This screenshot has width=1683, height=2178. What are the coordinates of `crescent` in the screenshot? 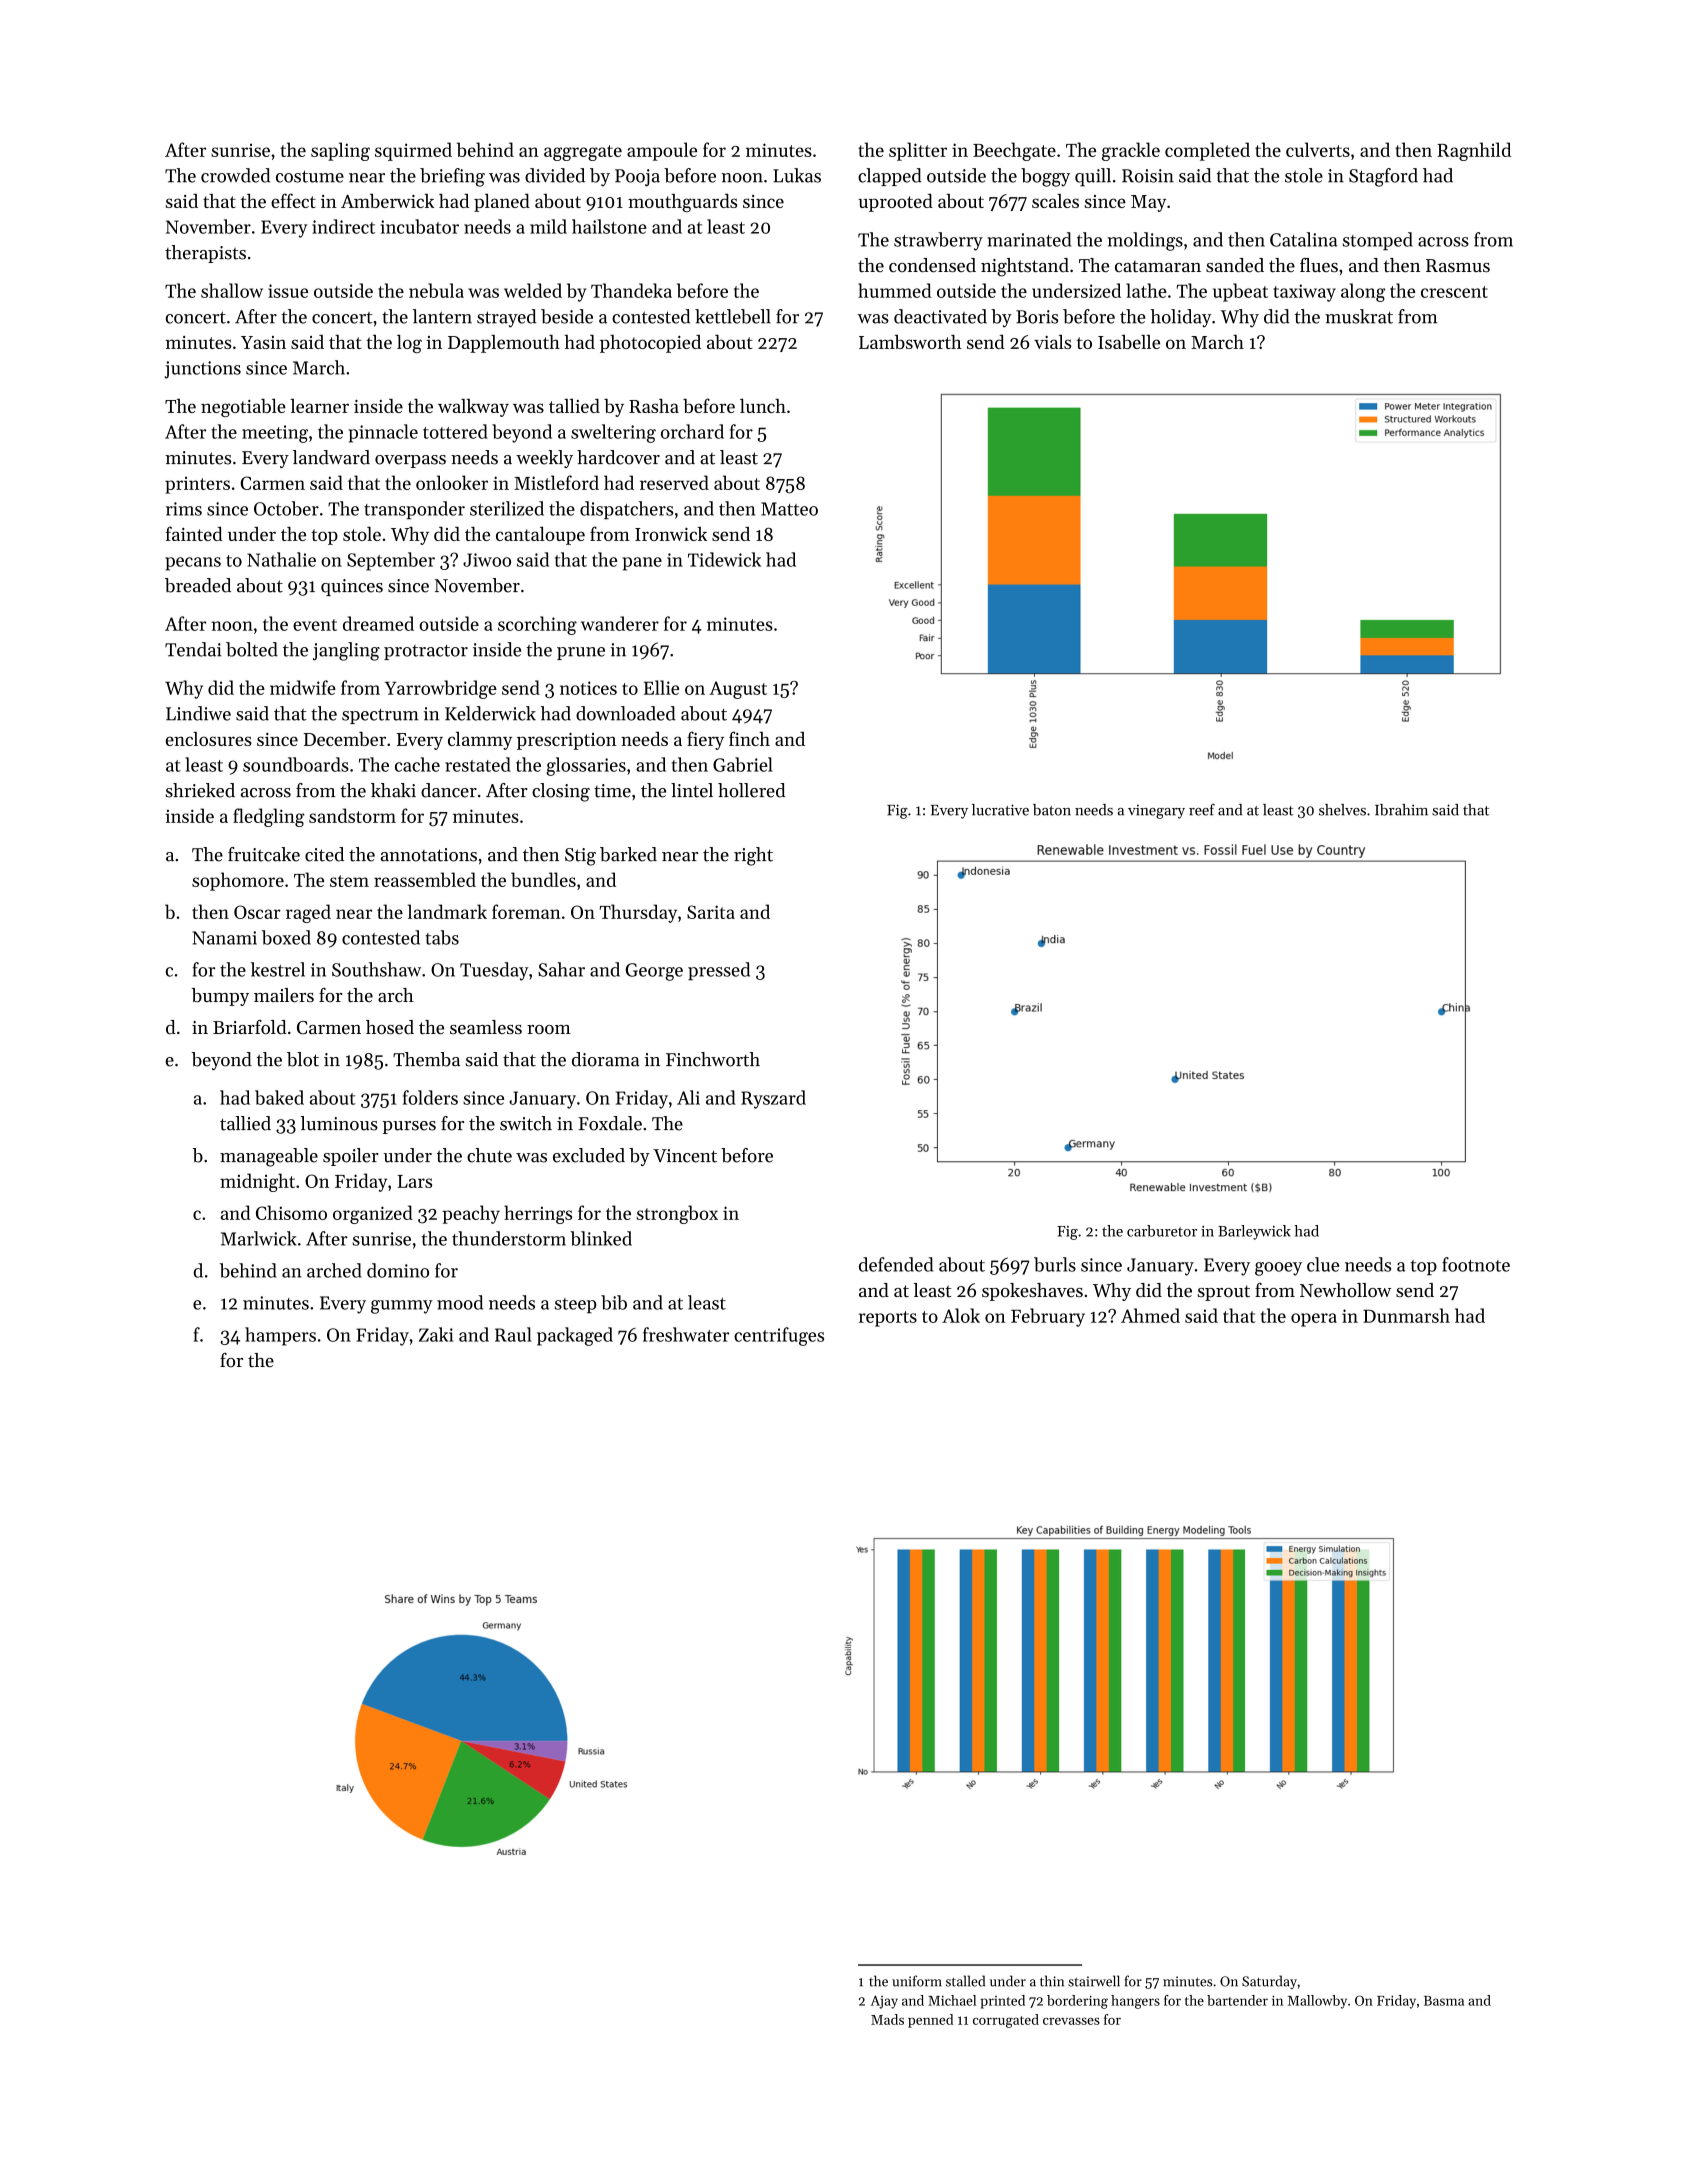 It's located at (1454, 292).
